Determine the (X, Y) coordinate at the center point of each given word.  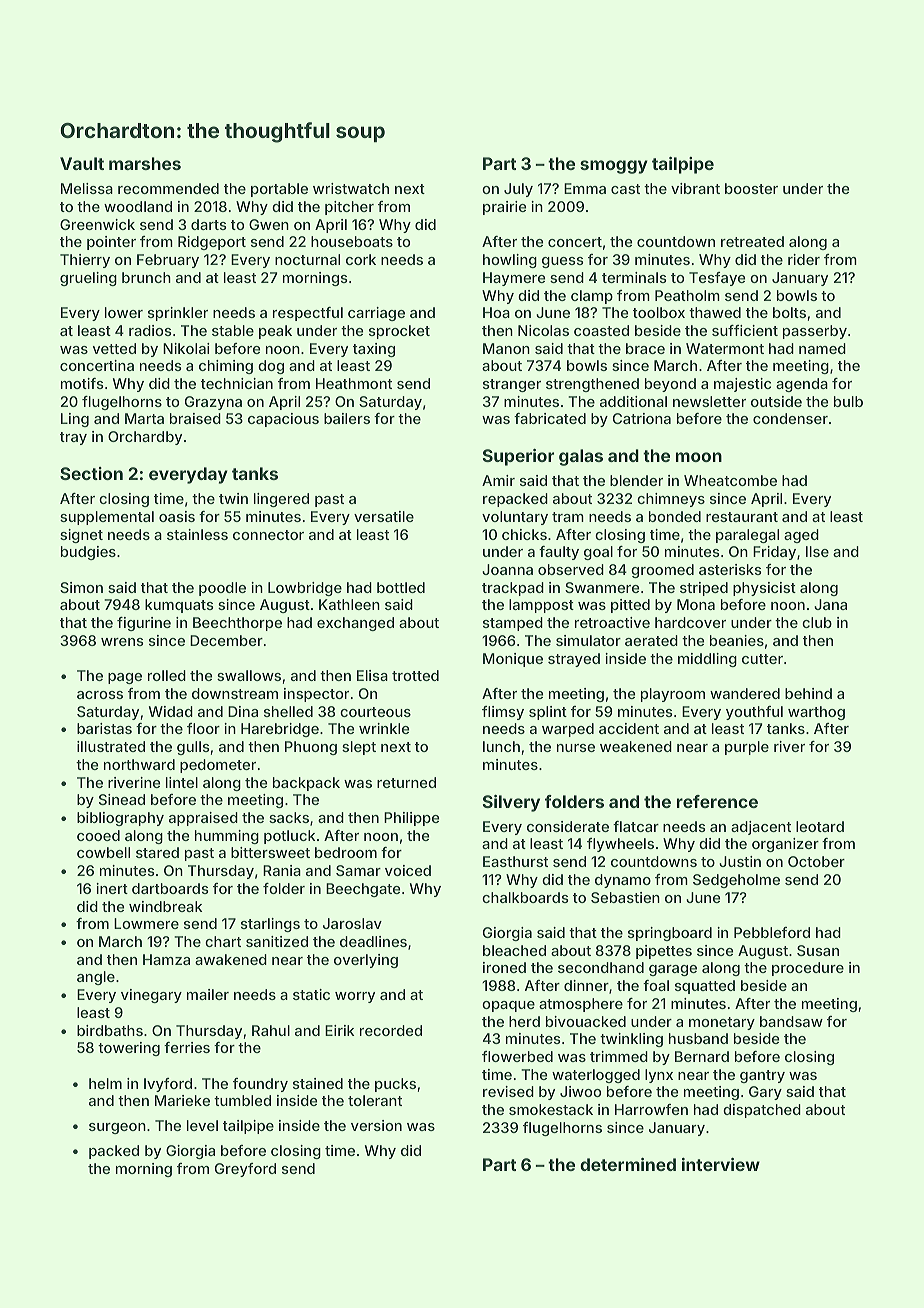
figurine (144, 624)
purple (747, 748)
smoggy (614, 167)
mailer (208, 994)
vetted (114, 348)
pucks (395, 1085)
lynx (659, 1076)
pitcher (349, 208)
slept (359, 748)
